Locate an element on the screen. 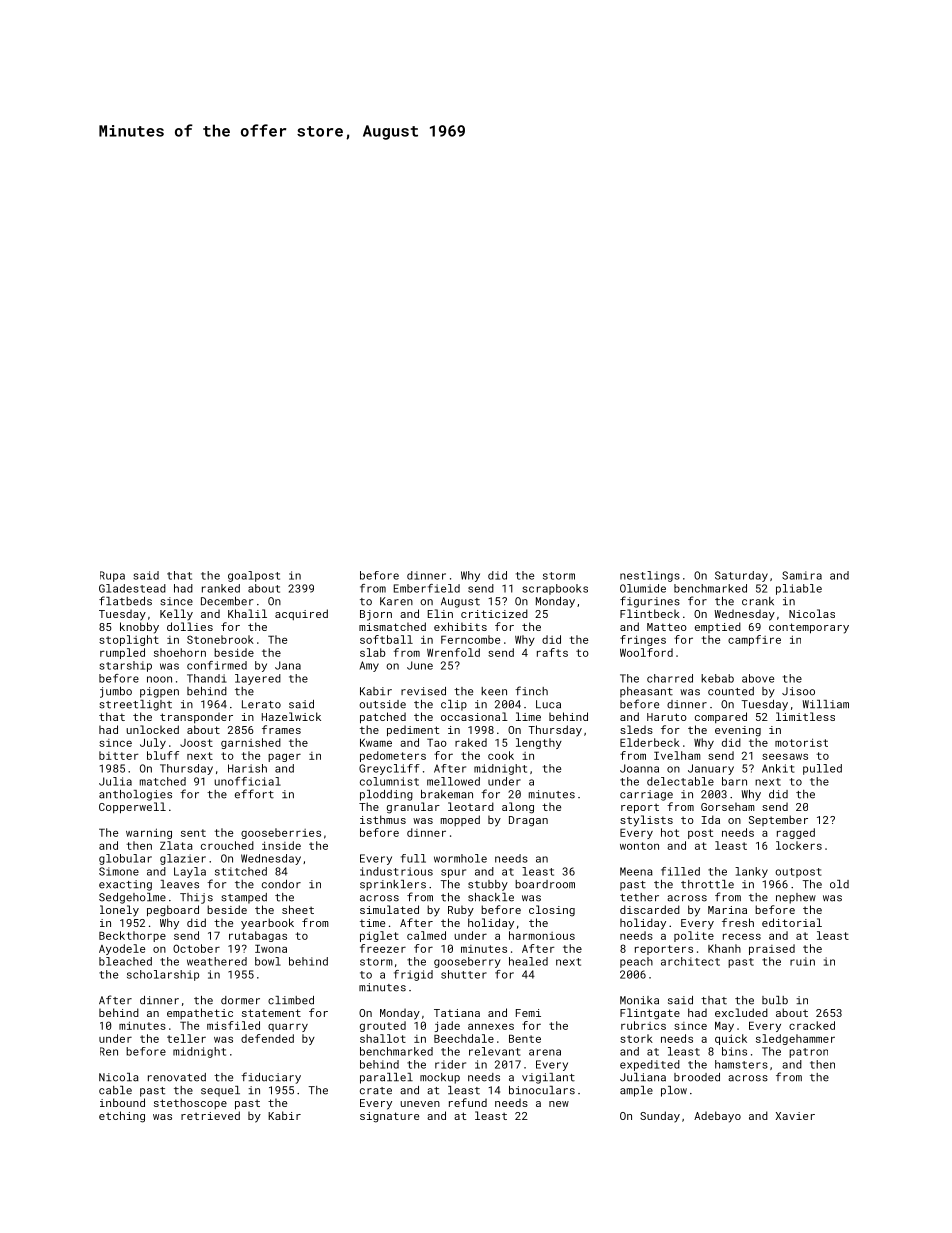 This screenshot has width=952, height=1233. polite is located at coordinates (694, 936).
